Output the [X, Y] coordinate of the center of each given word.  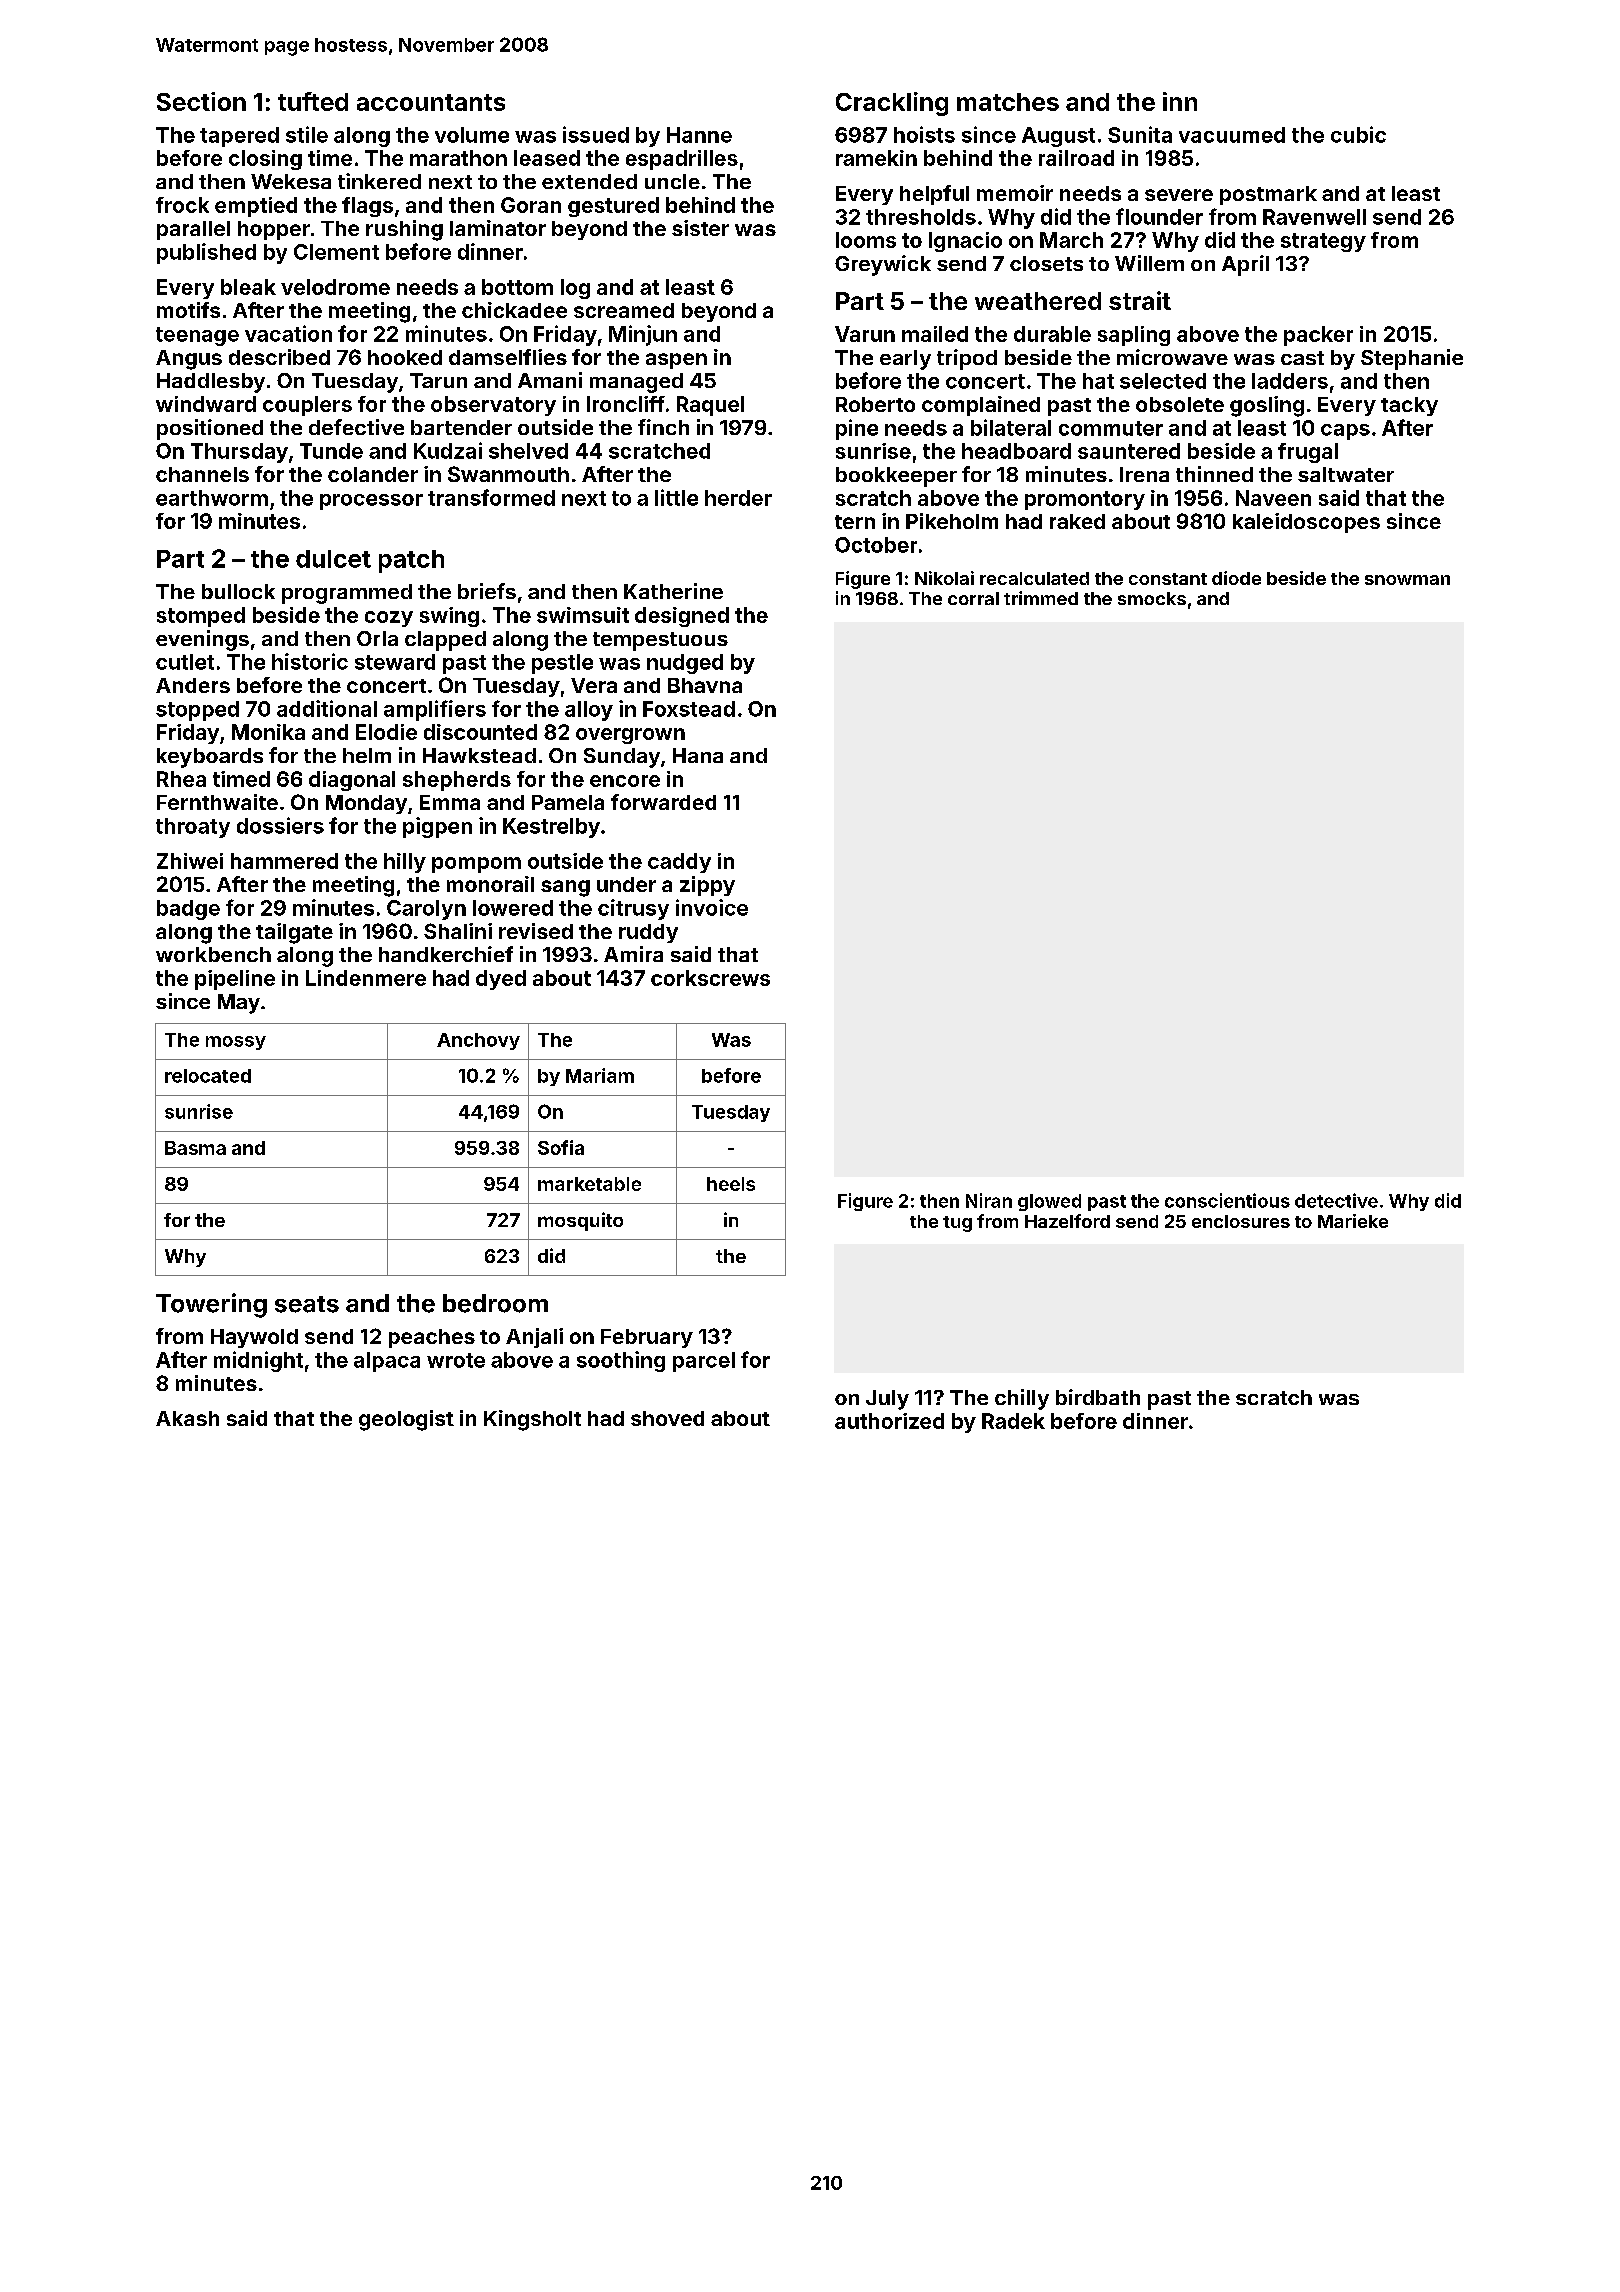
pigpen [437, 827]
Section [201, 101]
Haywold [254, 1338]
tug [957, 1224]
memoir [1015, 193]
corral [973, 598]
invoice [712, 907]
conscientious [1227, 1200]
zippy [707, 886]
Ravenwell [1314, 217]
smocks [1152, 598]
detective [1336, 1200]
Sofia [561, 1147]
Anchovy [478, 1041]
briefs [487, 591]
